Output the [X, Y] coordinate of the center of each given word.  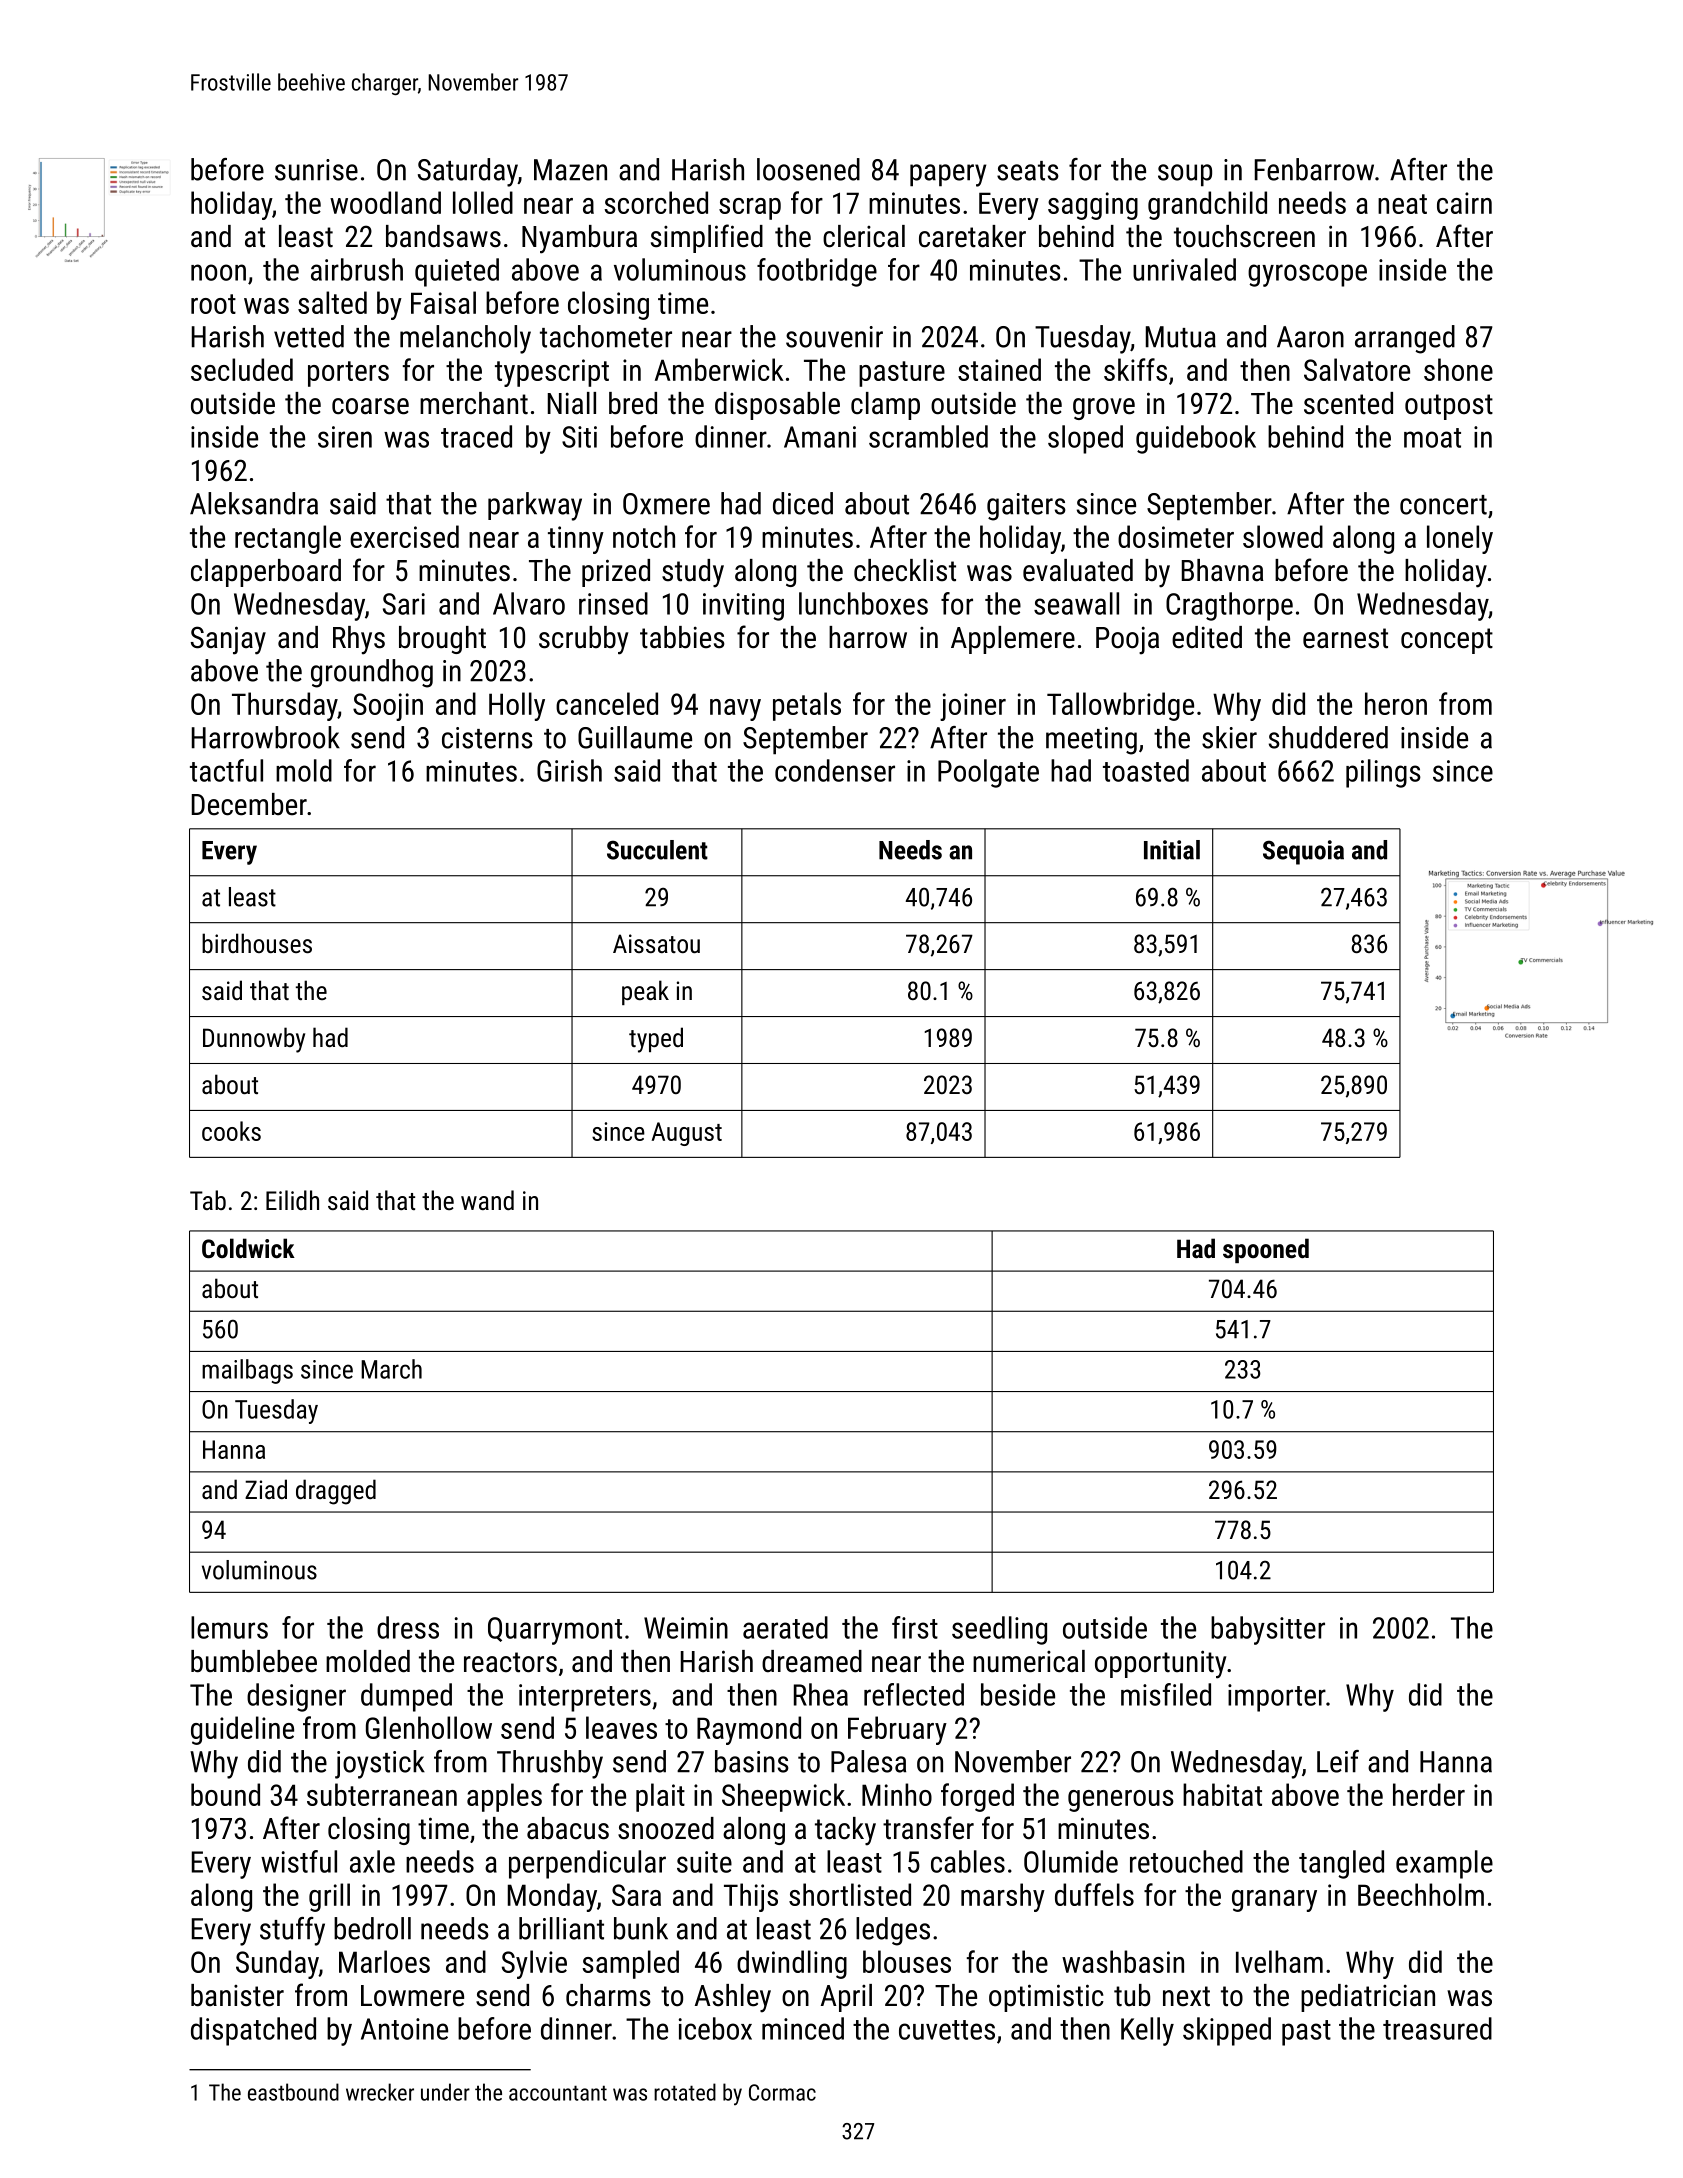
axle [372, 1861]
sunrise [316, 170]
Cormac [782, 2092]
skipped [1227, 2031]
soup [1185, 175]
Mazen [570, 170]
